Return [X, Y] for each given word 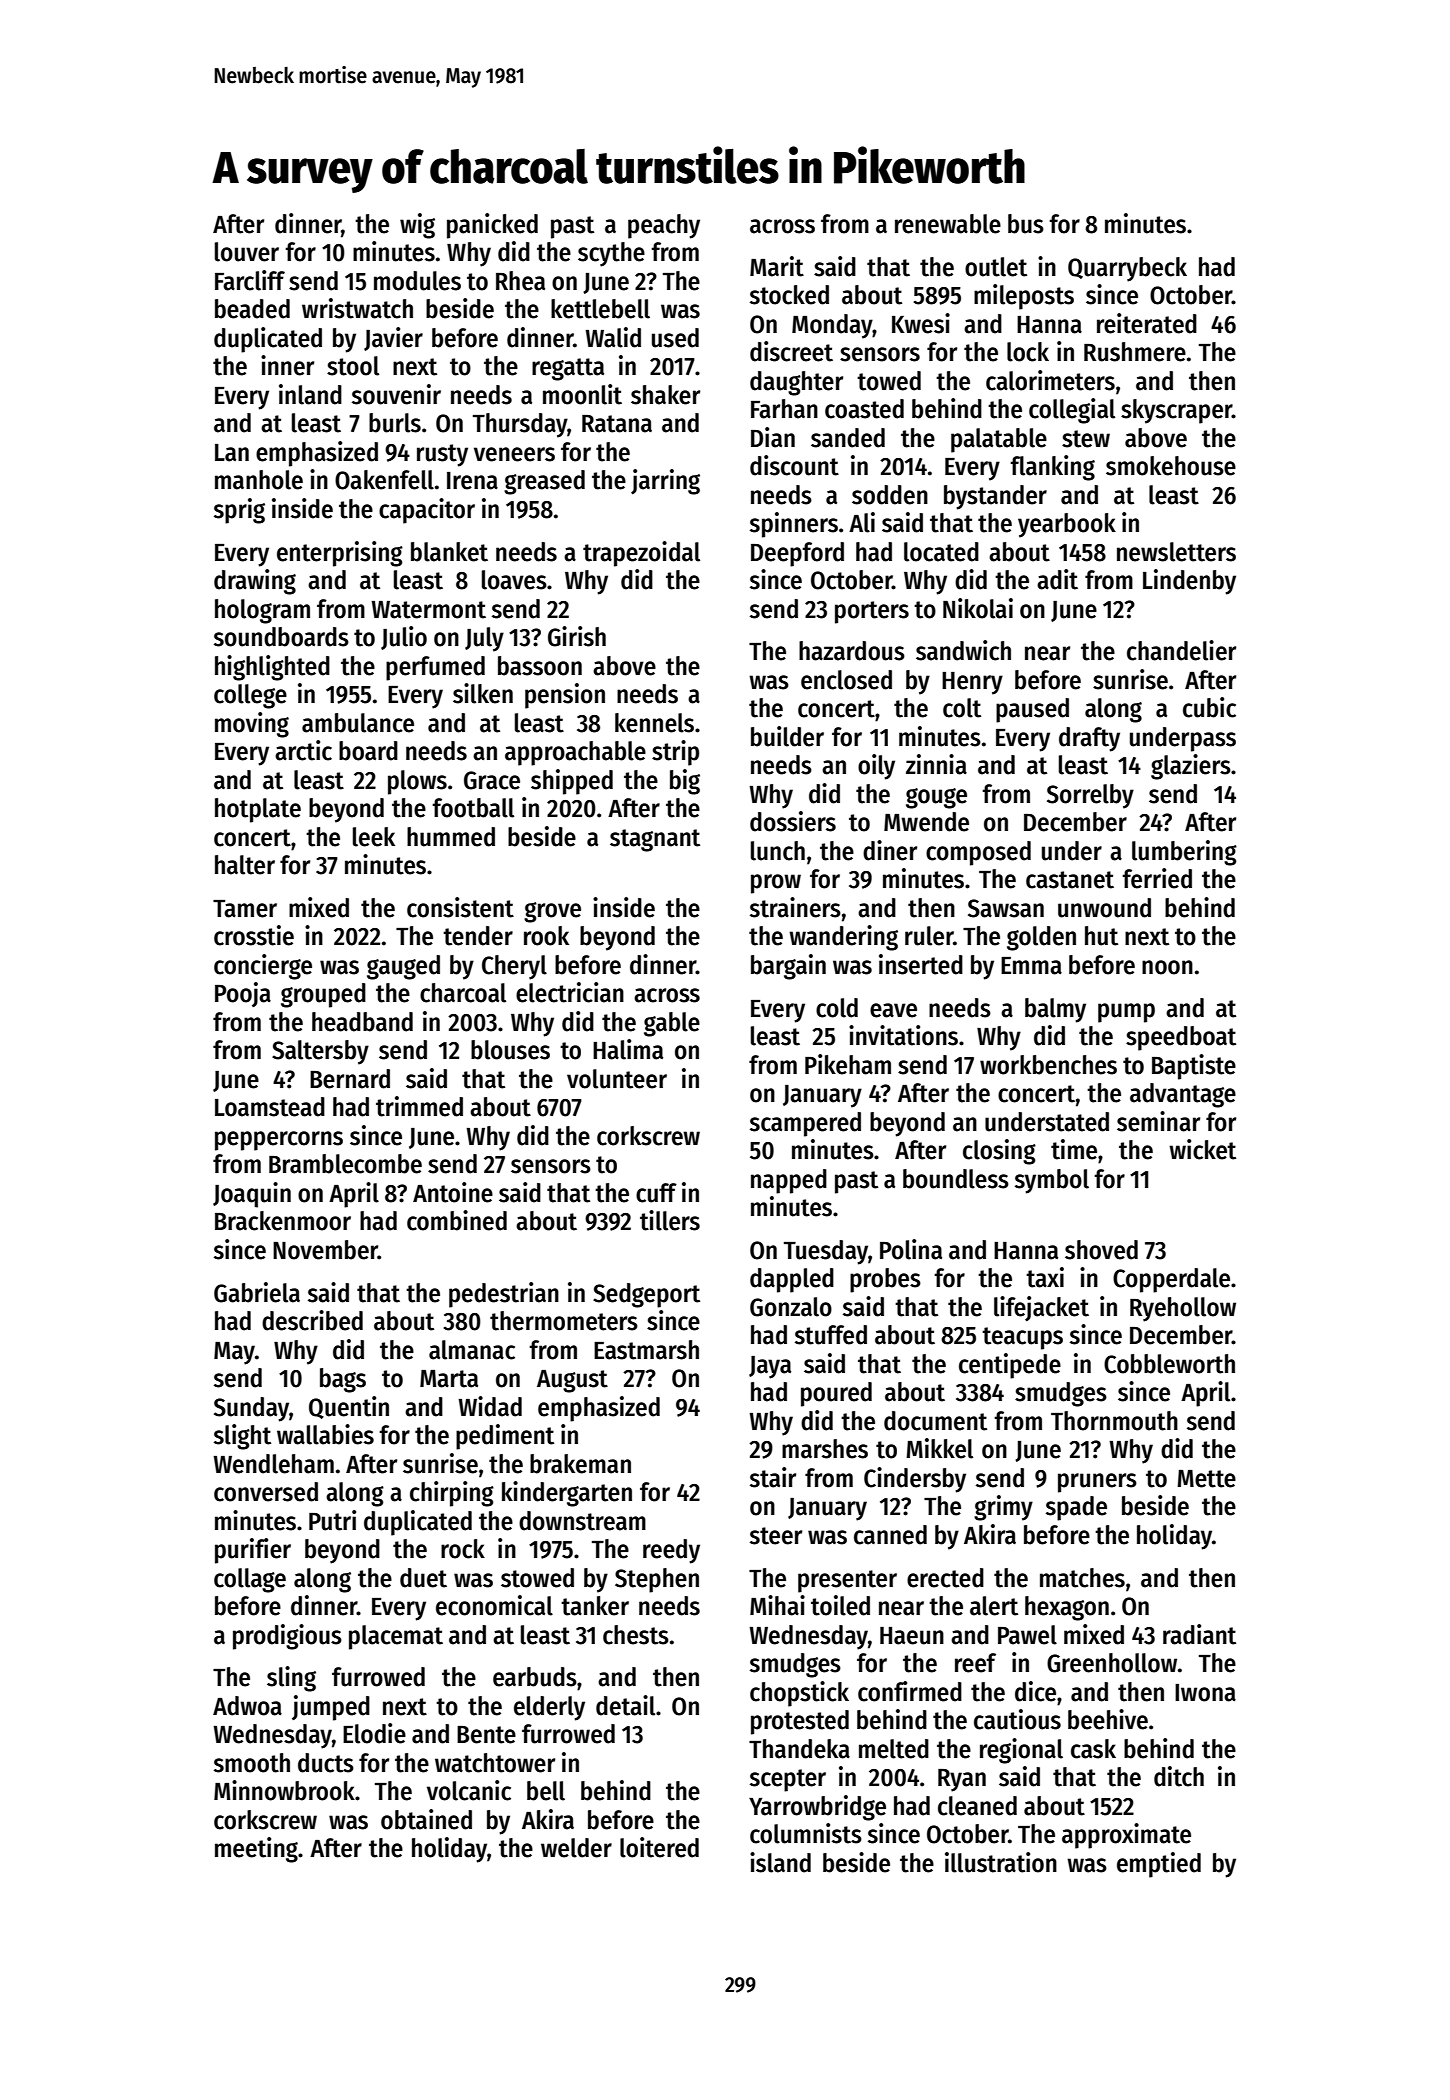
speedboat [1181, 1038]
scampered [805, 1124]
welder [576, 1848]
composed [978, 853]
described [312, 1320]
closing [999, 1152]
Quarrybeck [1127, 269]
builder [787, 736]
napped [789, 1181]
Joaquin [252, 1195]
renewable [948, 224]
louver [247, 252]
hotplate [258, 810]
